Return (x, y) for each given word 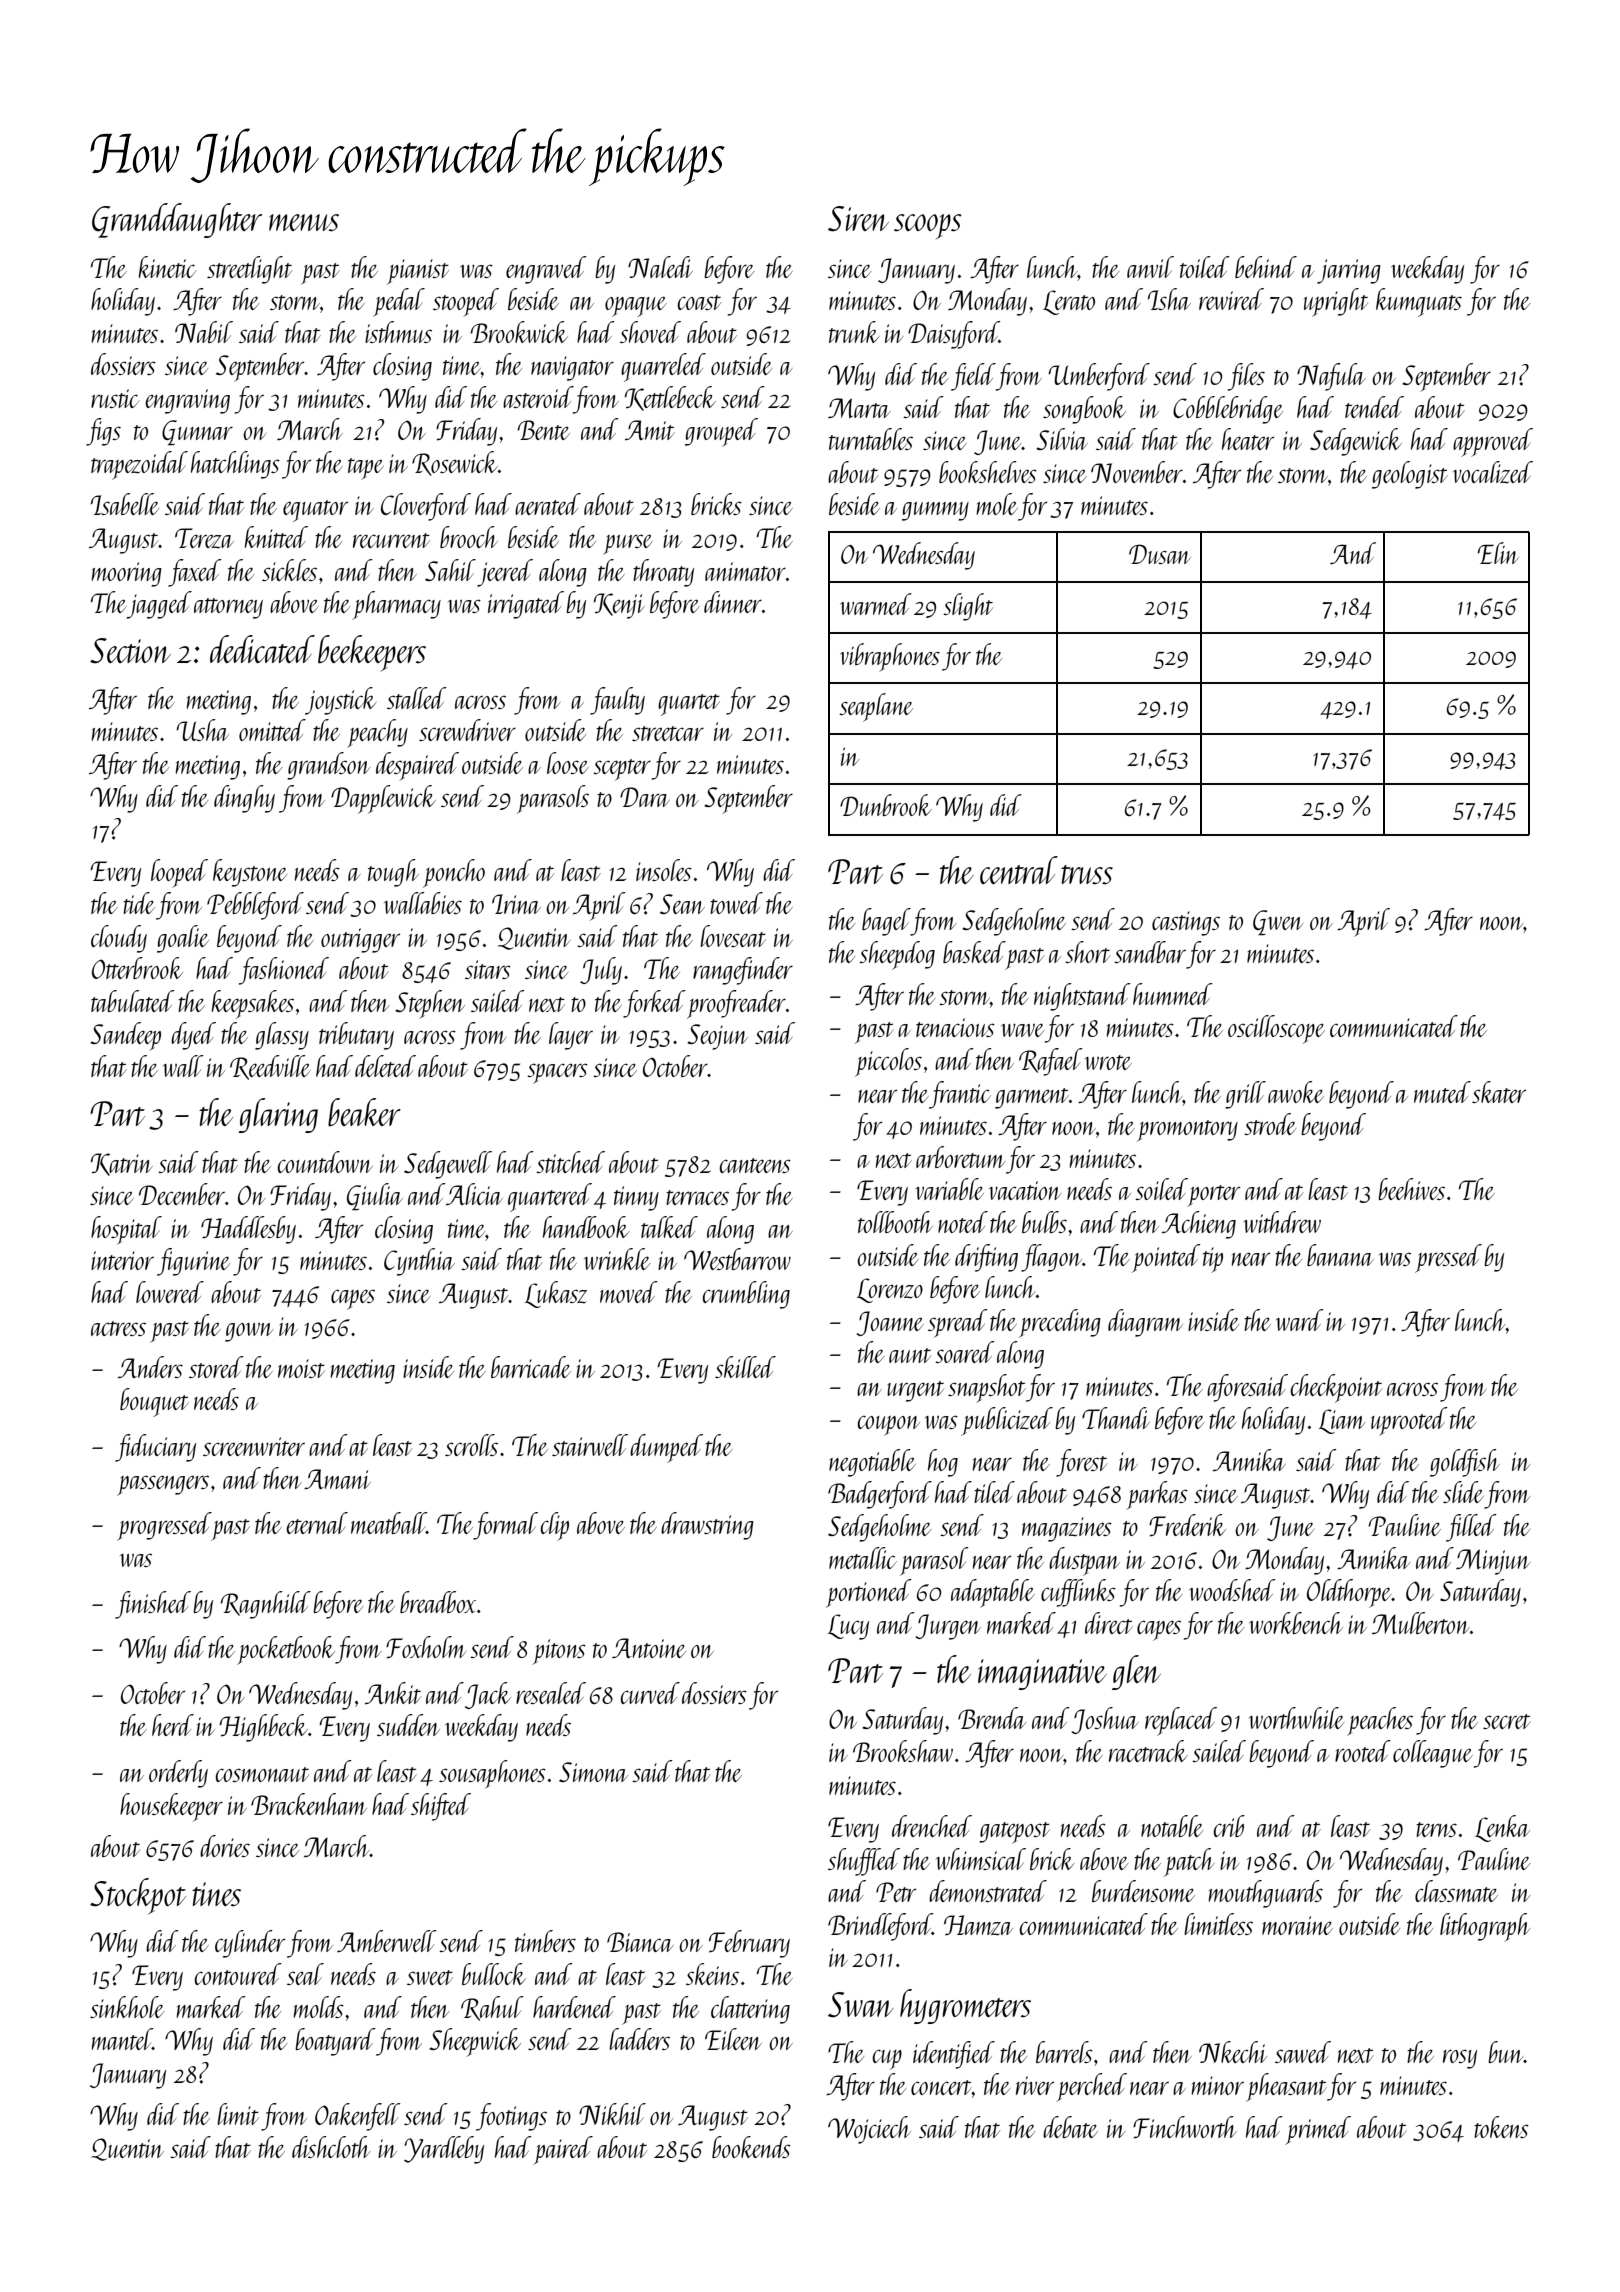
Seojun (717, 1037)
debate (1070, 2127)
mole (997, 504)
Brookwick (519, 332)
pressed (1448, 1258)
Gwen (1278, 922)
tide (139, 903)
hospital (126, 1230)
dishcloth (331, 2147)
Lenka (1502, 1828)
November (1137, 472)
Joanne (890, 1323)
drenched (932, 1826)
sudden (408, 1725)
